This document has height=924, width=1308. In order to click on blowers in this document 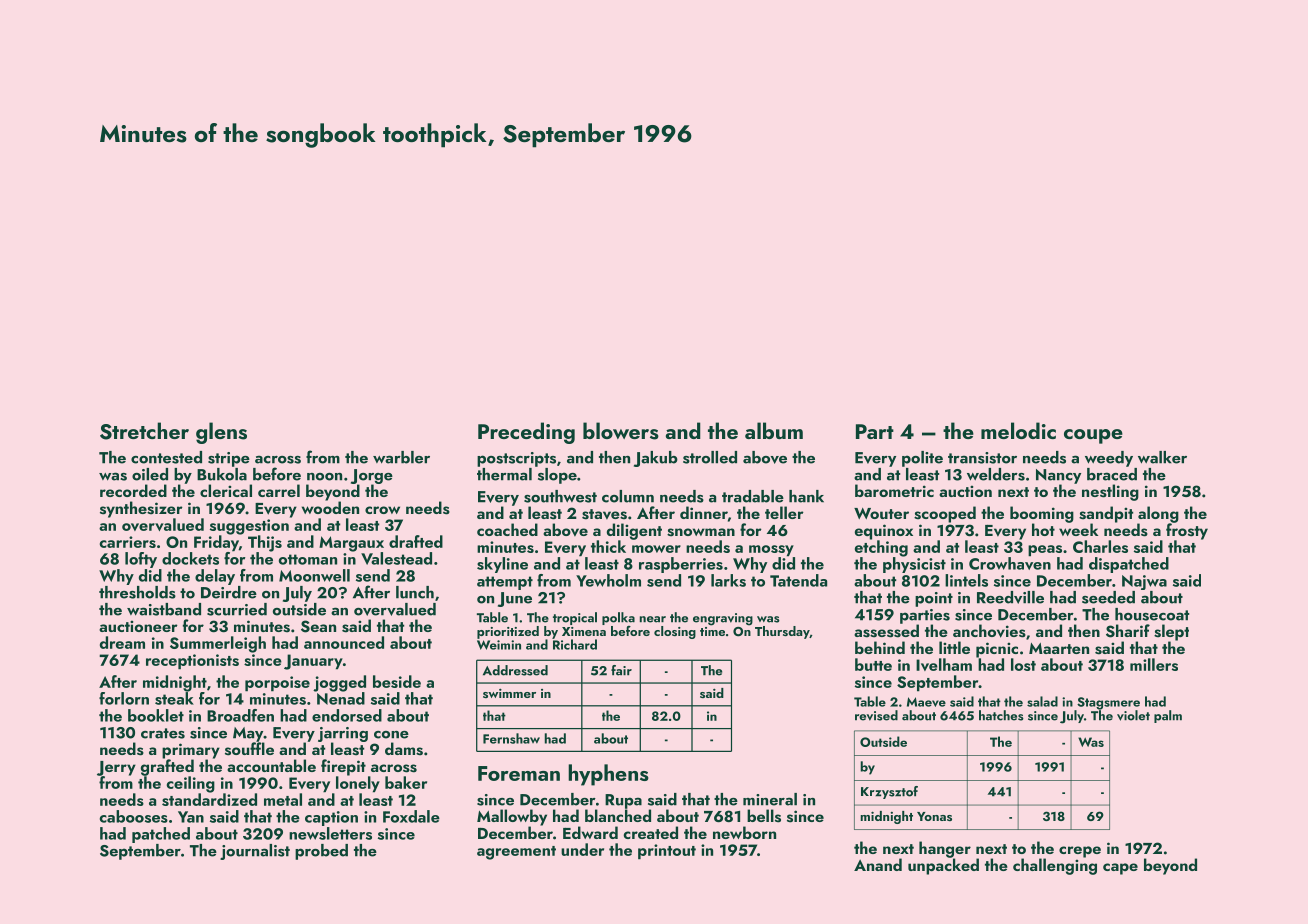, I will do `click(621, 431)`.
